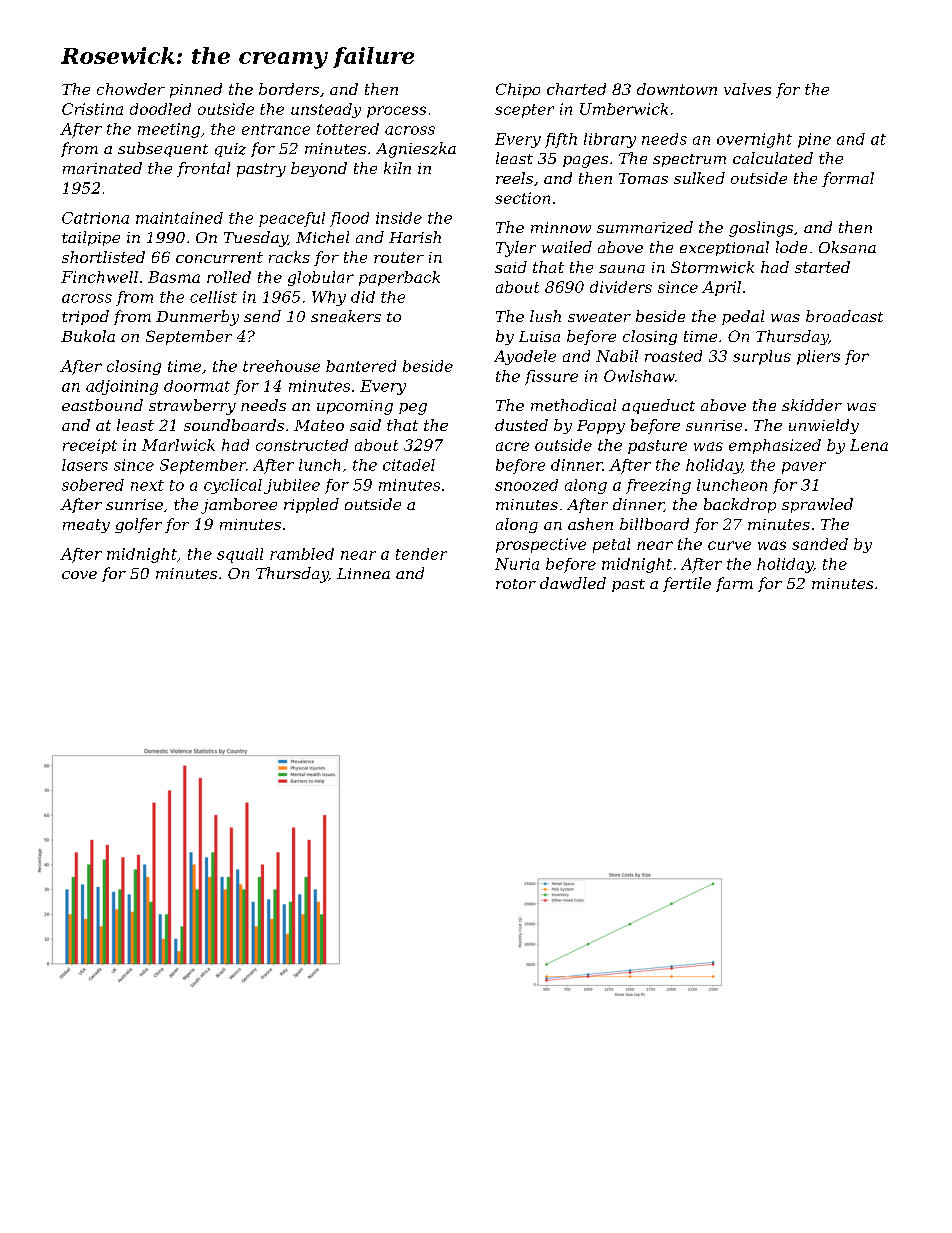  I want to click on Linnea, so click(363, 573).
